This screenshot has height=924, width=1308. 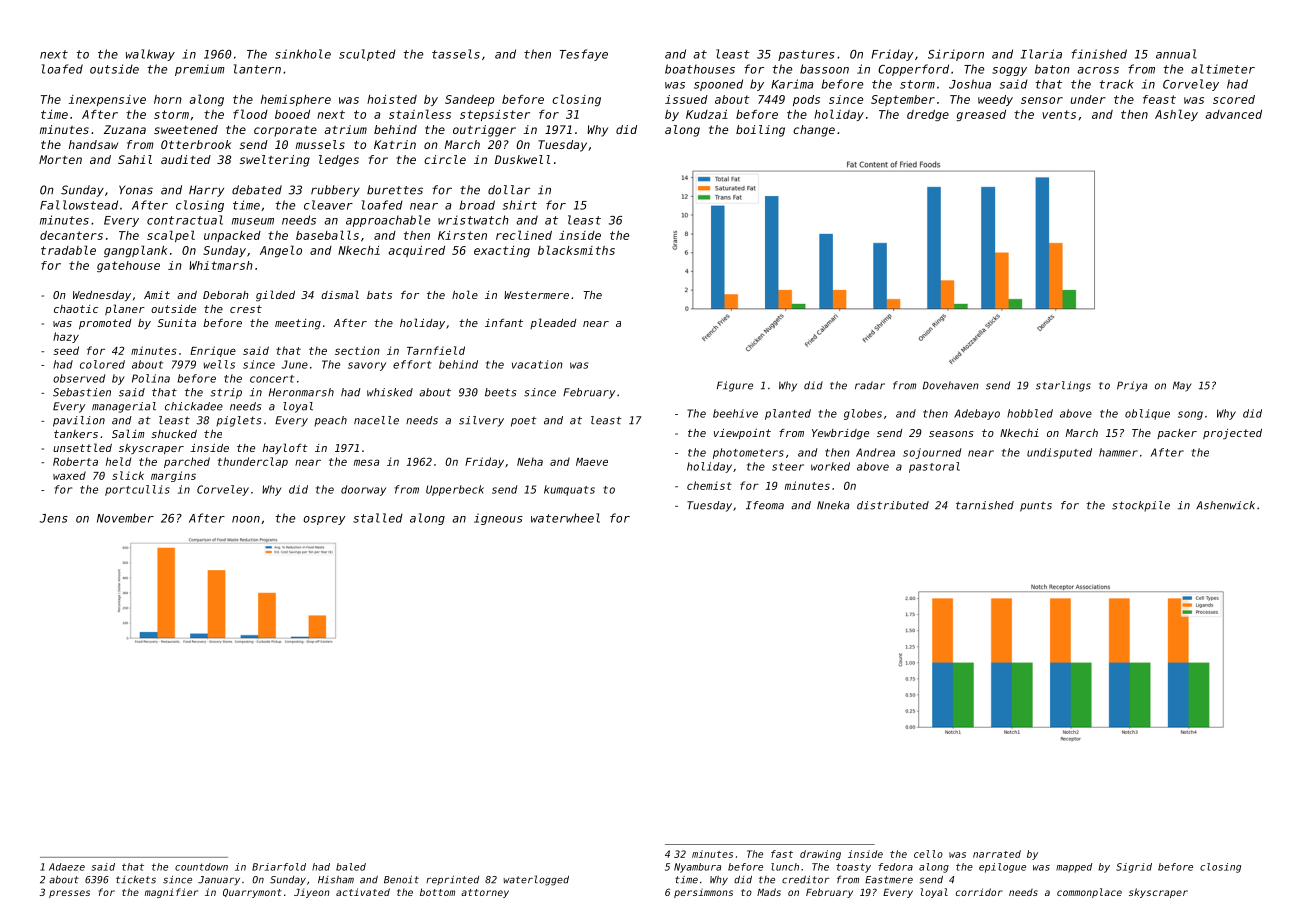 What do you see at coordinates (760, 131) in the screenshot?
I see `boiling` at bounding box center [760, 131].
